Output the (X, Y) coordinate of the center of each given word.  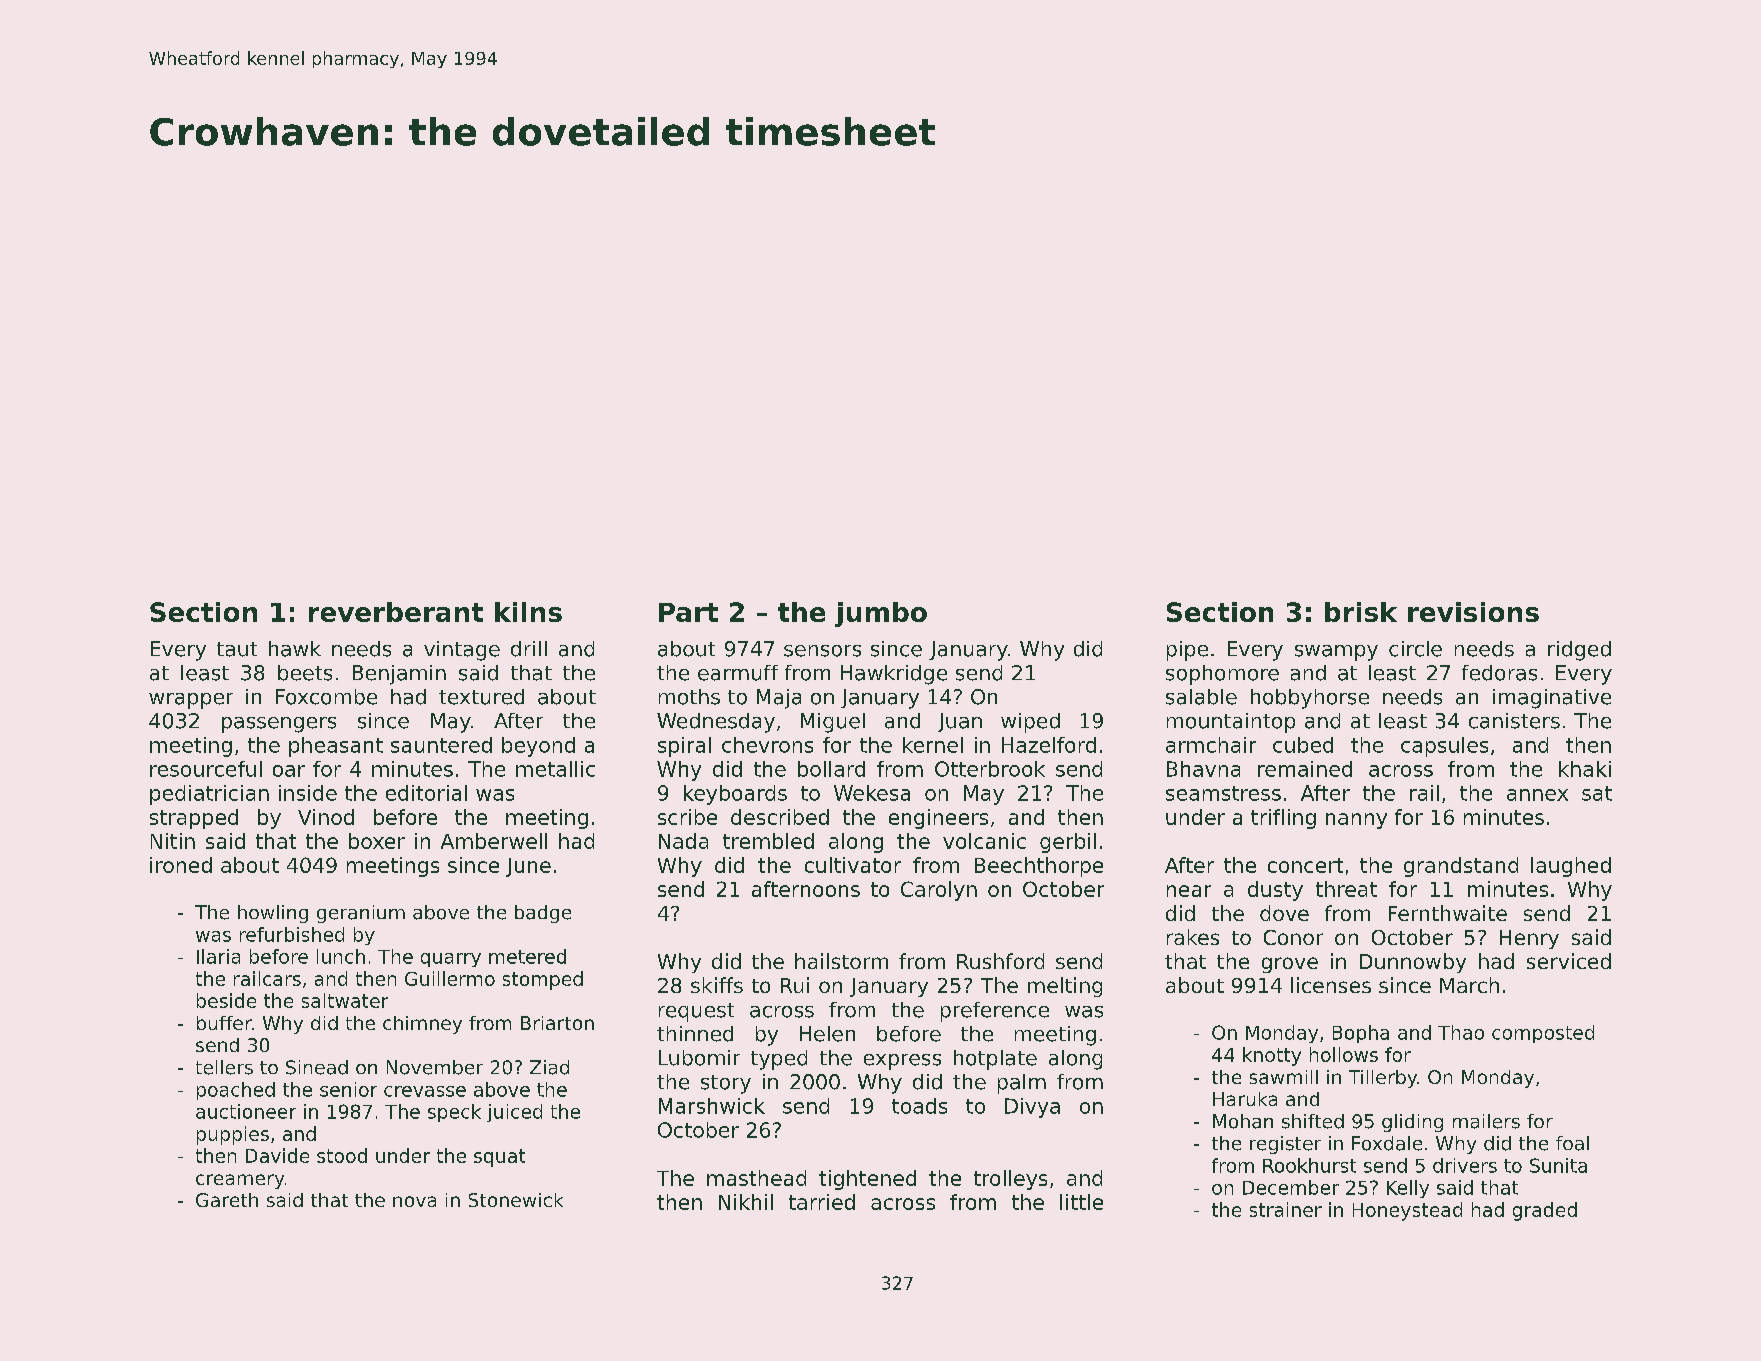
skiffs (717, 985)
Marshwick (712, 1106)
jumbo (881, 614)
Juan (960, 722)
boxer (377, 841)
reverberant (396, 612)
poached (236, 1091)
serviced (1569, 961)
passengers (279, 725)
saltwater (345, 1000)
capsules (1444, 747)
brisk (1361, 612)
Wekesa (872, 793)
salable (1201, 697)
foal (1572, 1143)
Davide (277, 1155)
